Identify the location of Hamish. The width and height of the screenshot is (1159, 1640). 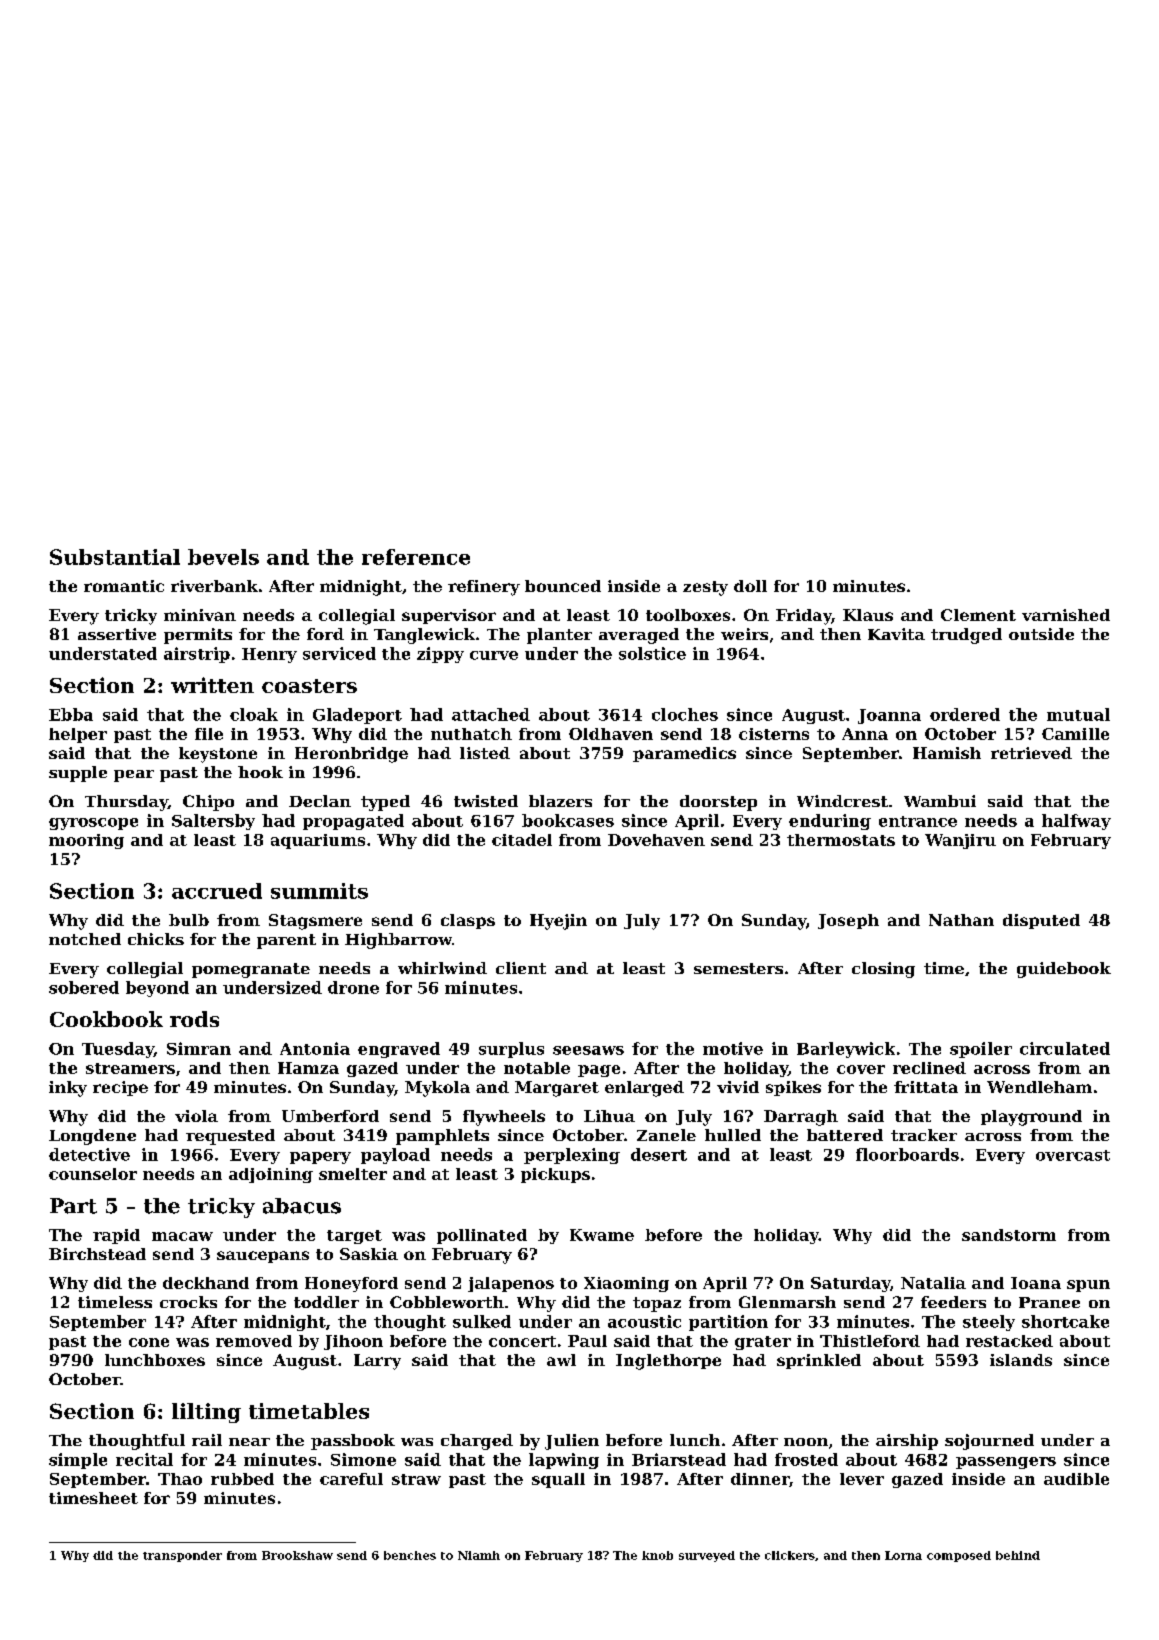
(947, 753).
